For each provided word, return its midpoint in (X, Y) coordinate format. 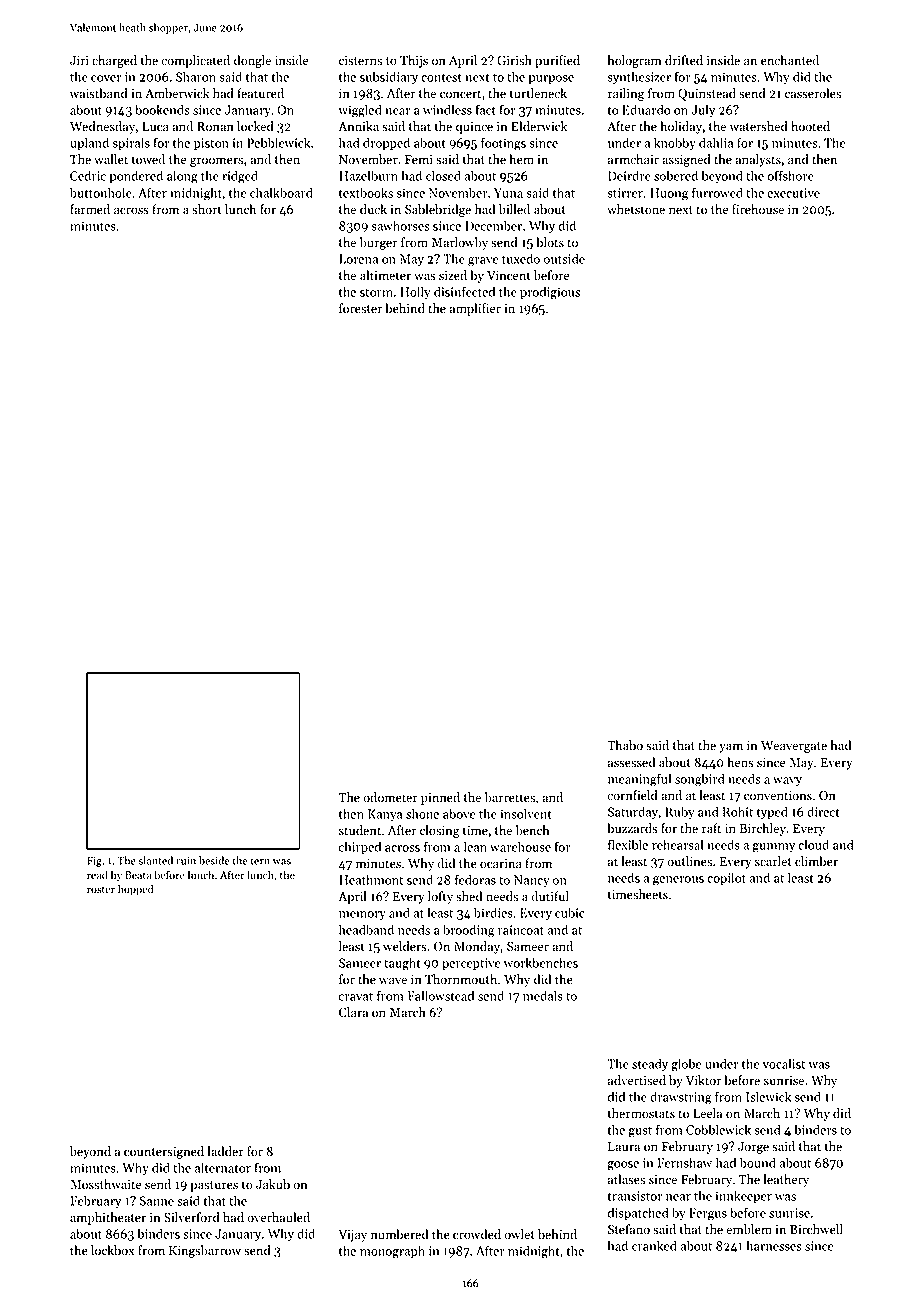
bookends (162, 109)
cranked (654, 1245)
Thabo (625, 745)
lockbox (112, 1250)
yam (731, 748)
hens (740, 762)
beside (214, 860)
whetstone (636, 209)
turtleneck (538, 93)
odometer (390, 797)
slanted (156, 860)
